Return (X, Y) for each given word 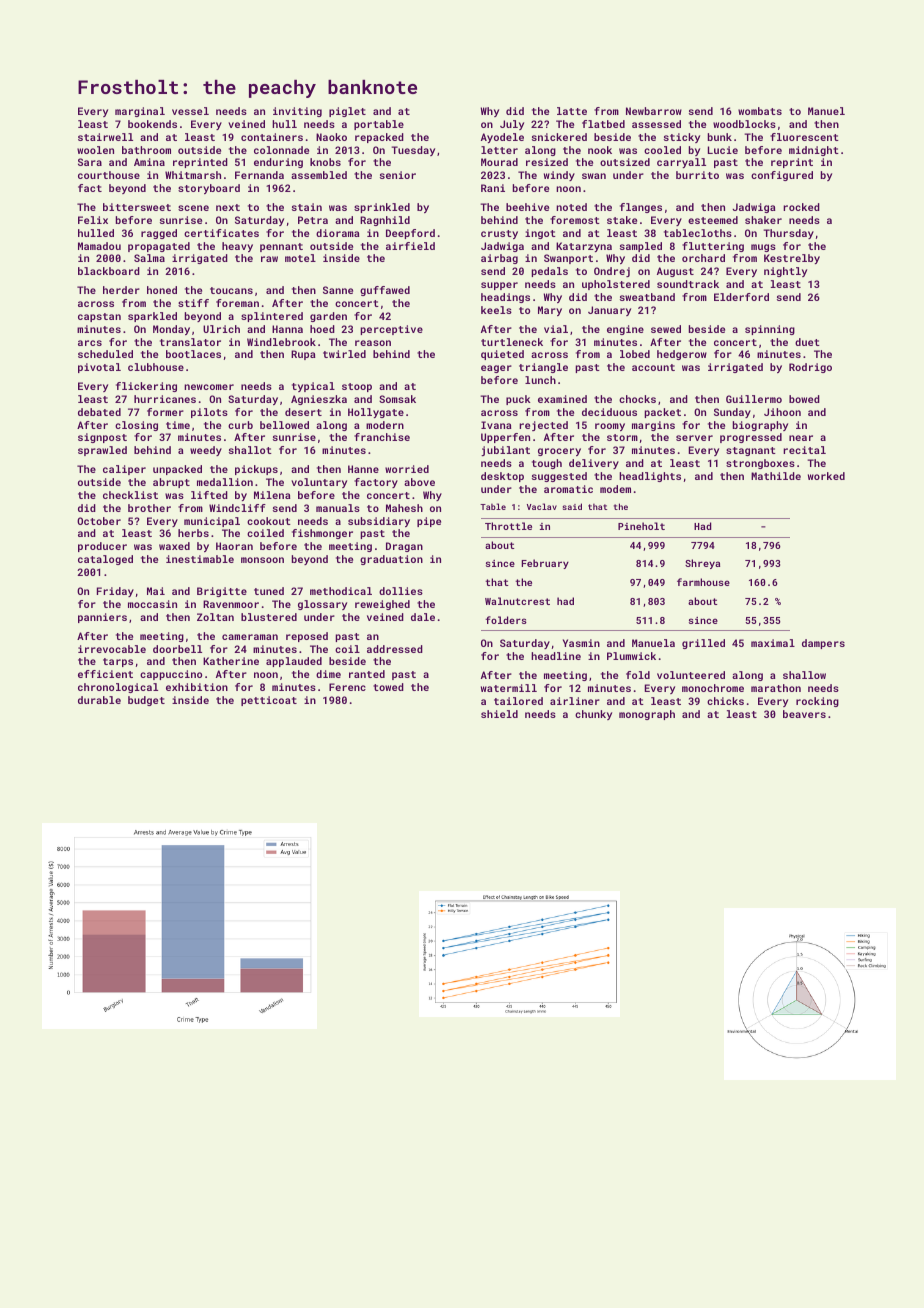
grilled (703, 644)
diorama (338, 233)
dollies (401, 591)
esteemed (713, 220)
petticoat (269, 701)
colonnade (281, 150)
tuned (269, 591)
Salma (149, 258)
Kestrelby (792, 259)
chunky (593, 715)
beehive (527, 207)
